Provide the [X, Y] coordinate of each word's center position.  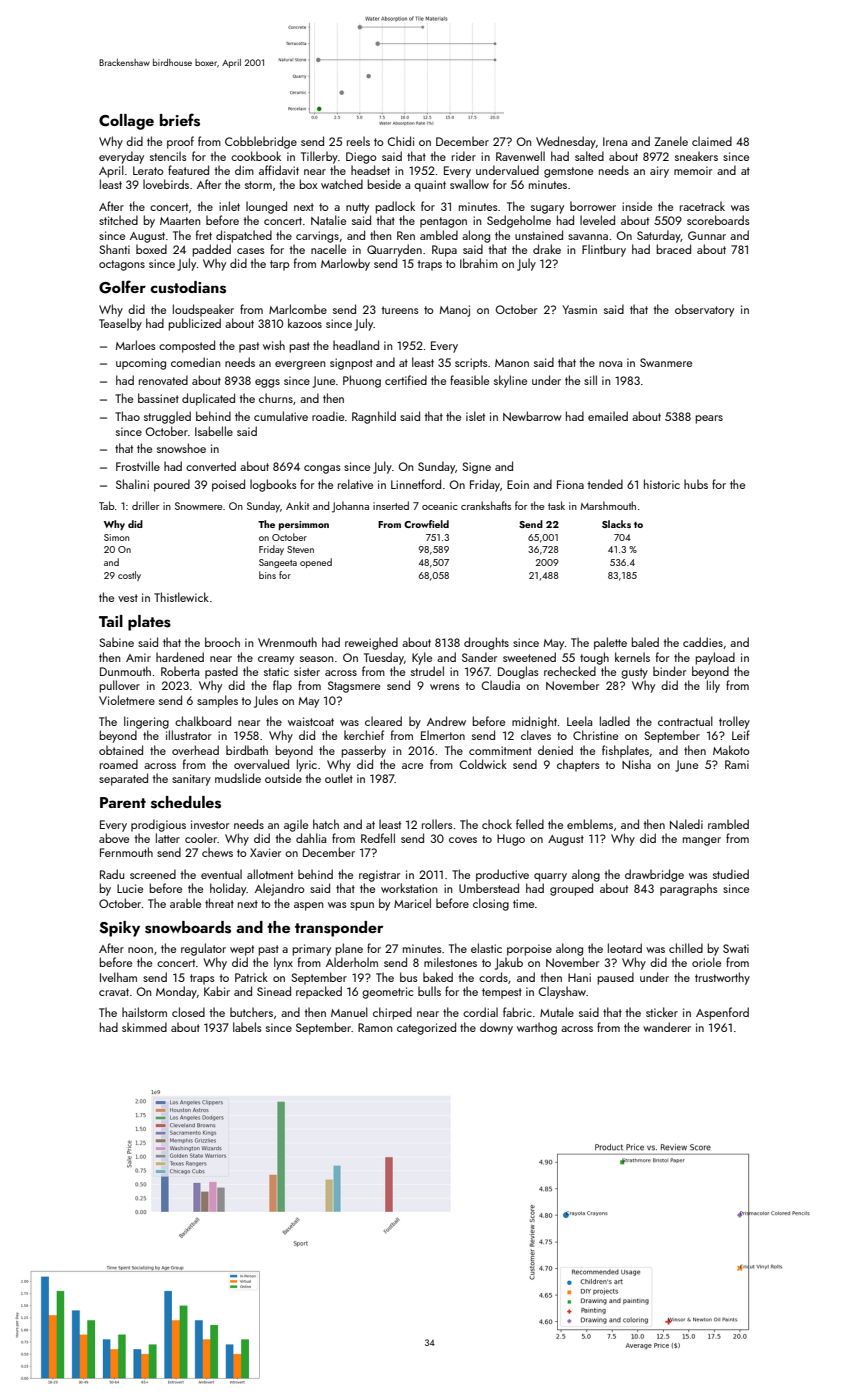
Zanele [671, 141]
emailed [608, 416]
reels [358, 141]
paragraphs [689, 889]
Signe [476, 468]
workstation [409, 888]
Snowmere [198, 506]
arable [185, 903]
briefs [180, 120]
